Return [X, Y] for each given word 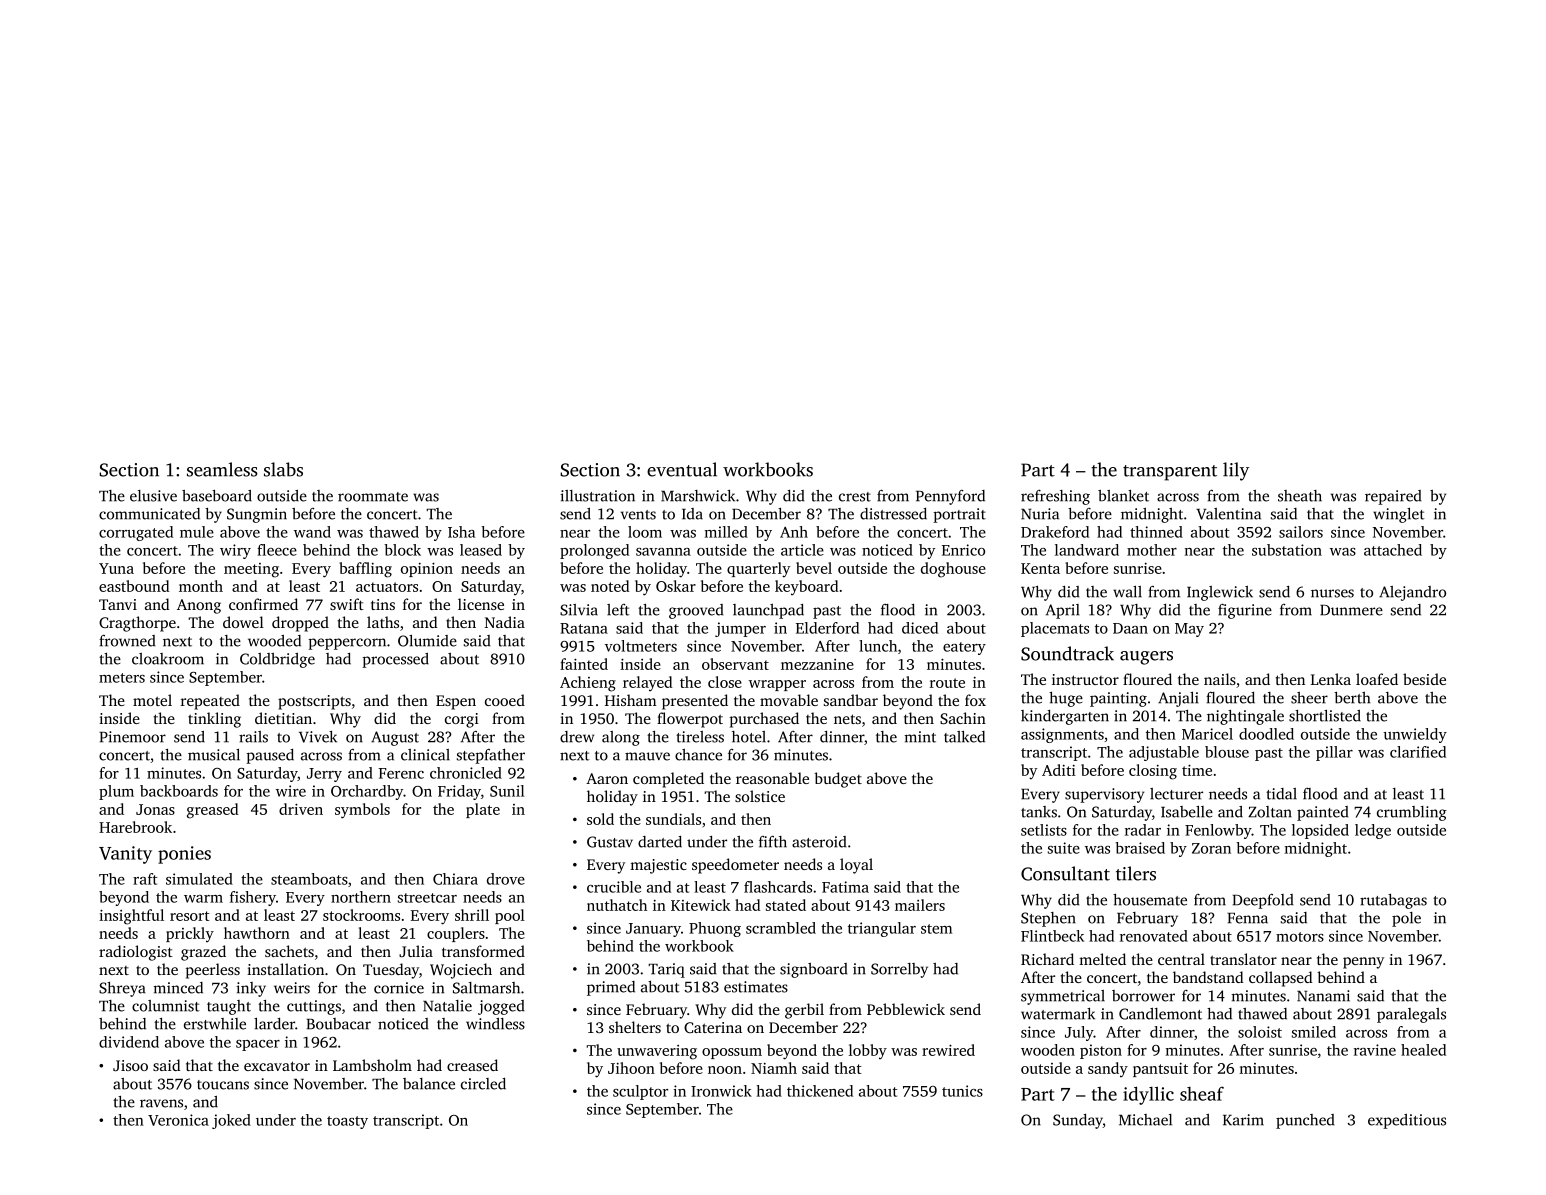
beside [1424, 679]
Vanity [125, 855]
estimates [756, 987]
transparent [1170, 473]
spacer [258, 1045]
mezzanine [817, 664]
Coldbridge [277, 660]
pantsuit [1160, 1070]
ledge [1373, 831]
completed [668, 780]
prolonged [594, 551]
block [402, 550]
